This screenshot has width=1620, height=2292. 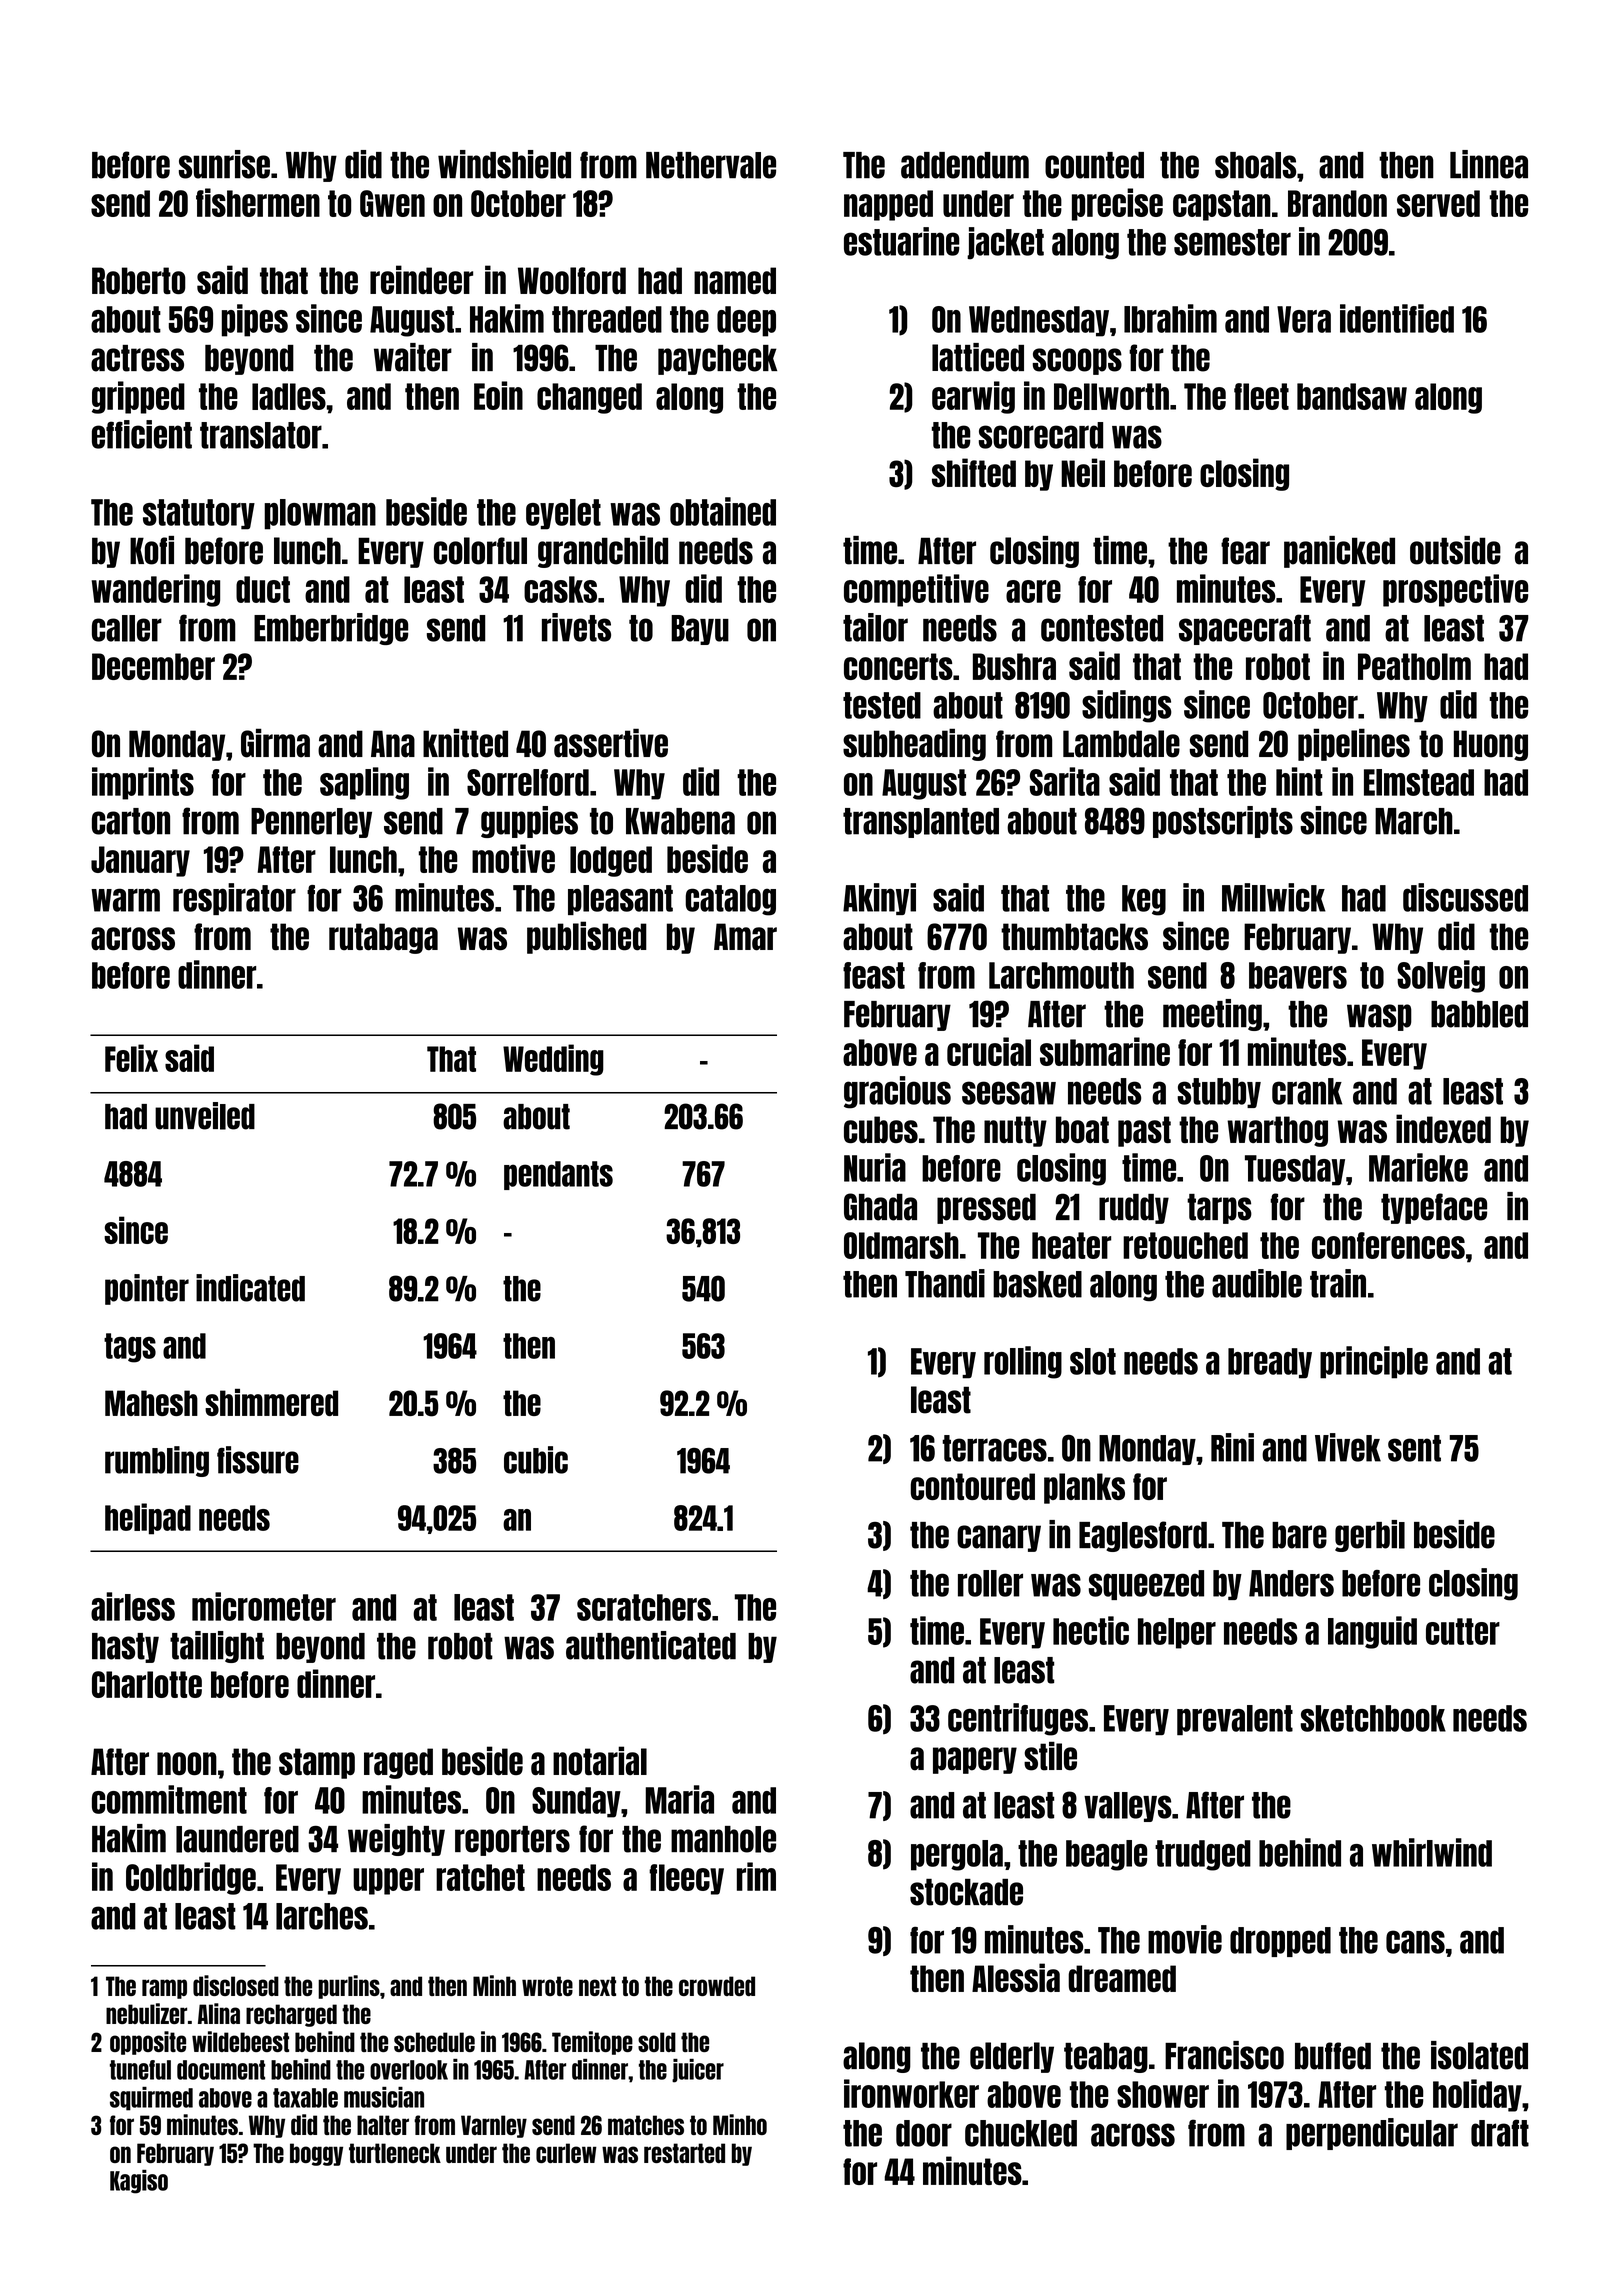 I want to click on identified, so click(x=1397, y=318).
